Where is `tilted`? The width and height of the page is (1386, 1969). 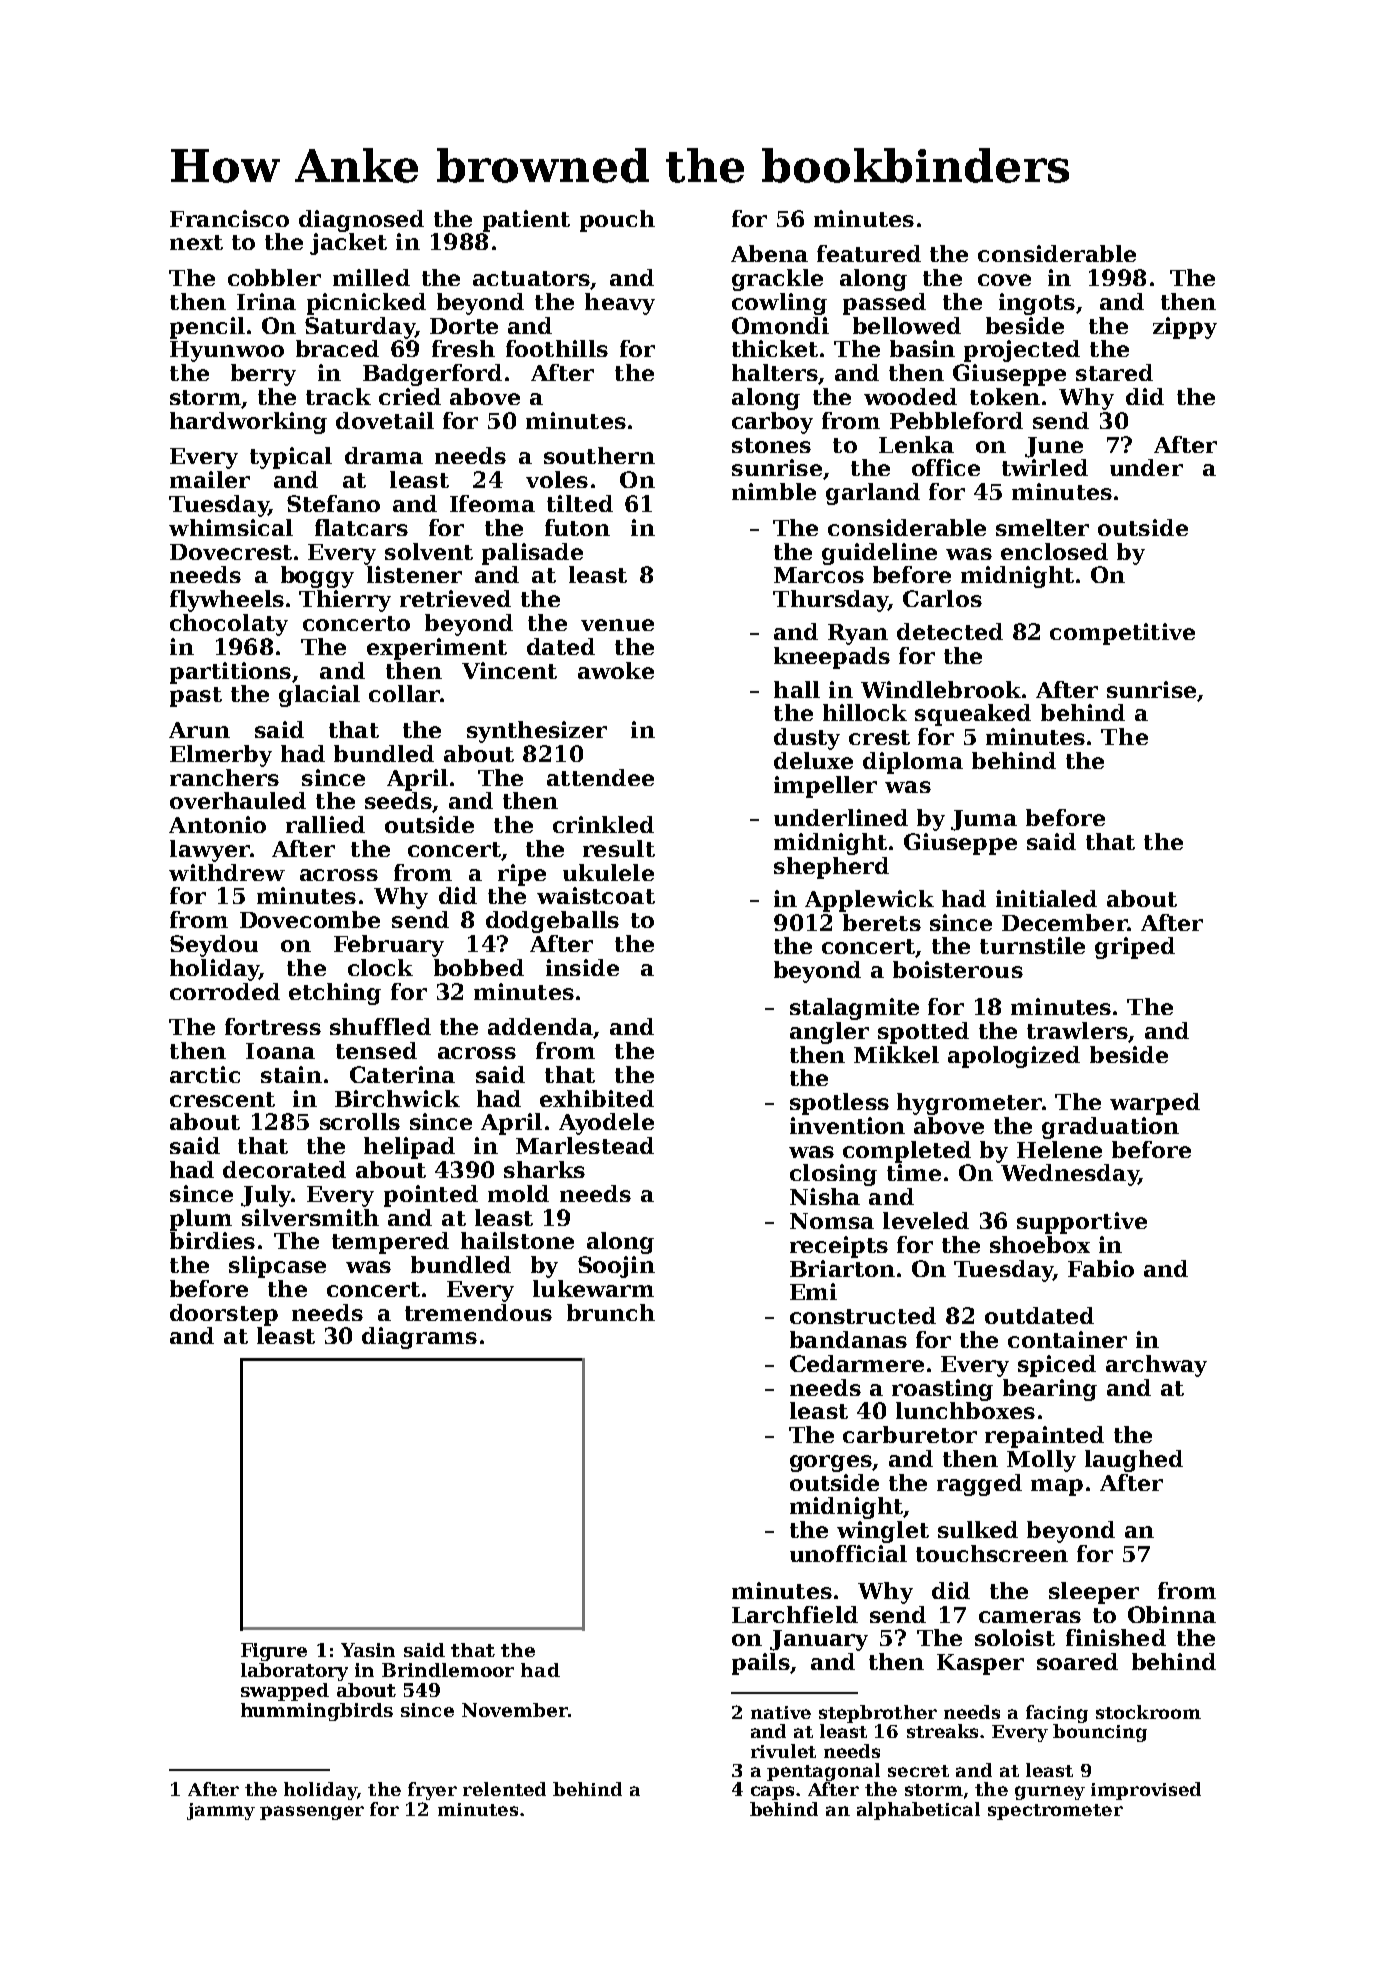
tilted is located at coordinates (580, 503).
